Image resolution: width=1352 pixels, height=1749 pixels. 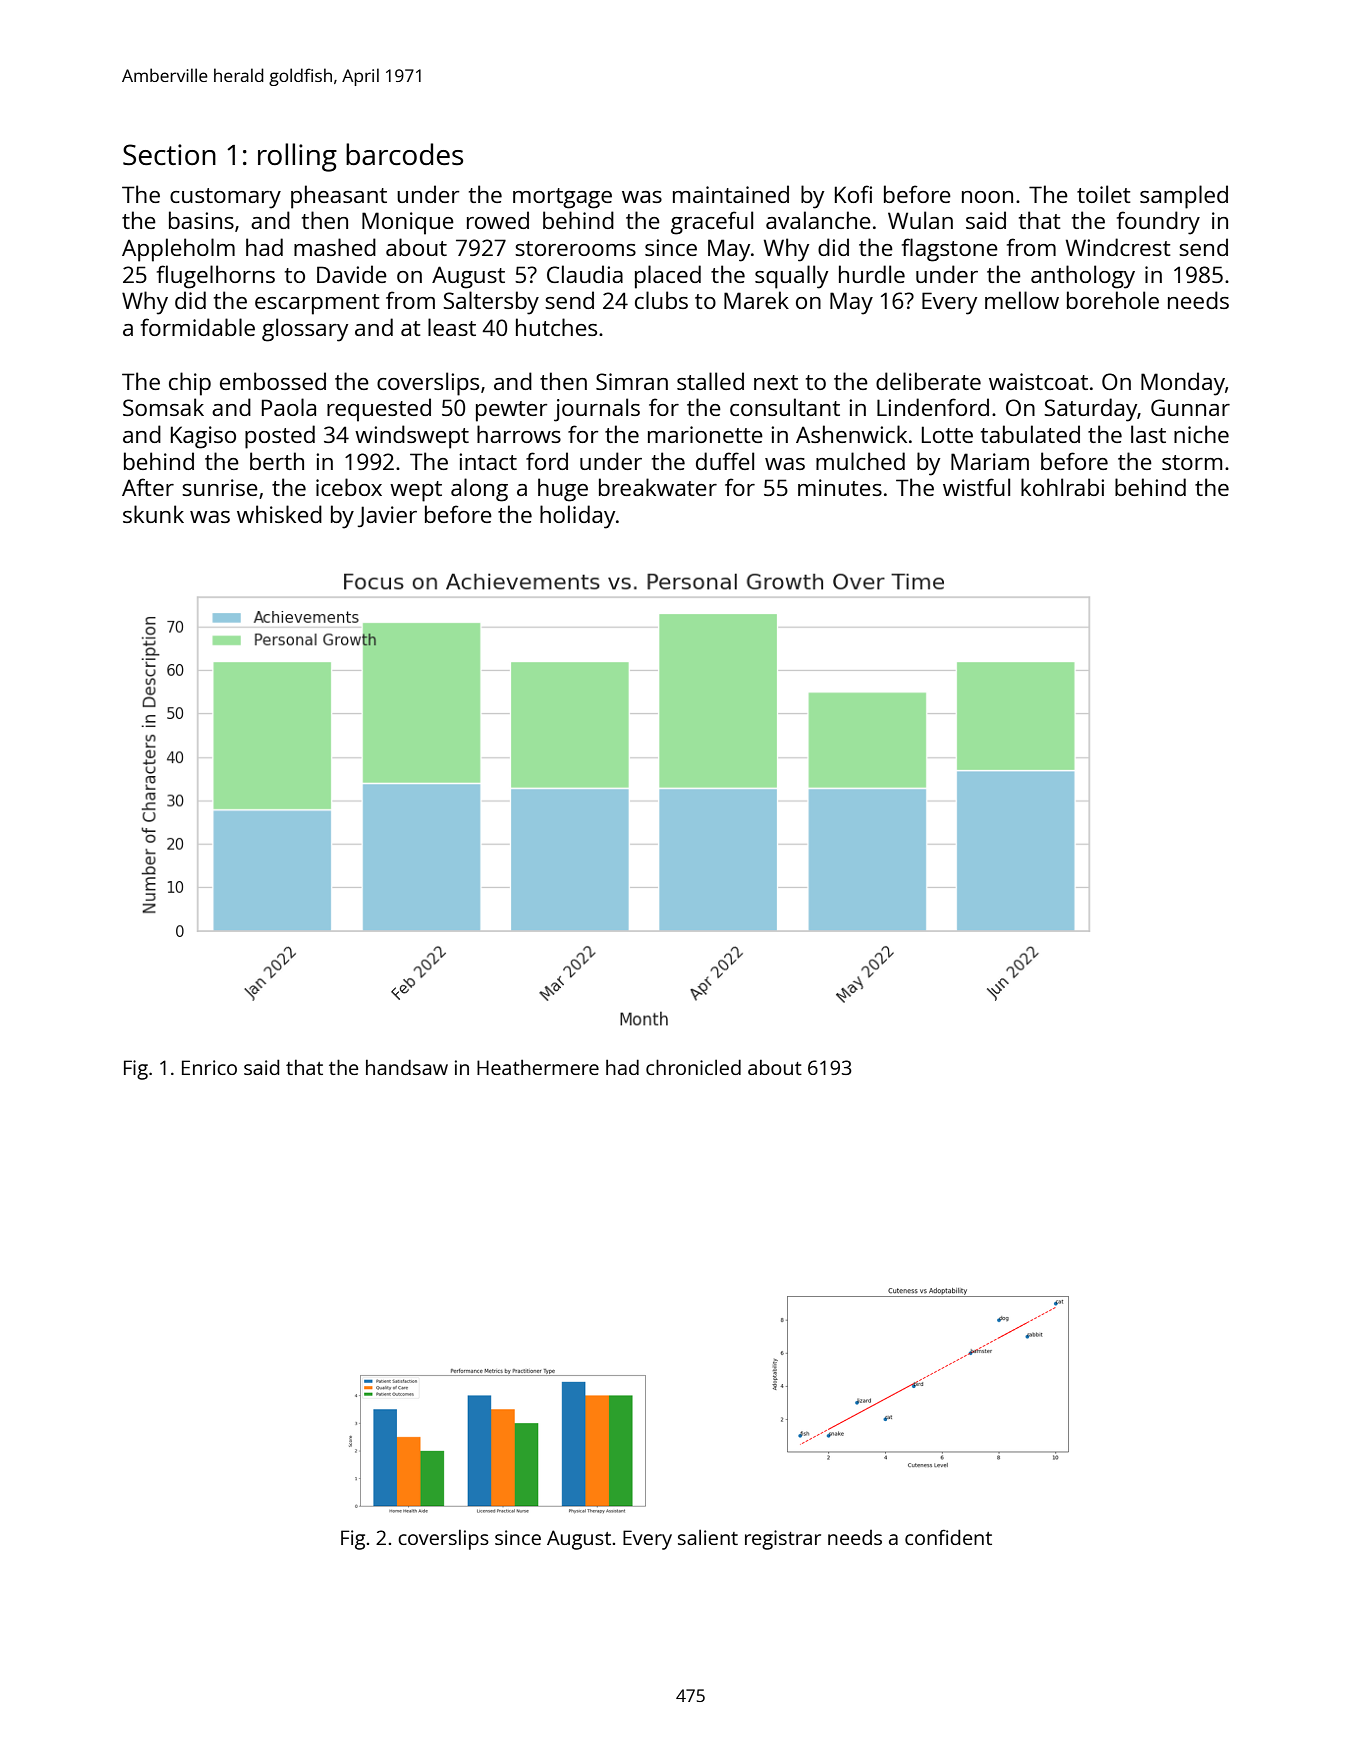 What do you see at coordinates (693, 1067) in the screenshot?
I see `chronicled` at bounding box center [693, 1067].
